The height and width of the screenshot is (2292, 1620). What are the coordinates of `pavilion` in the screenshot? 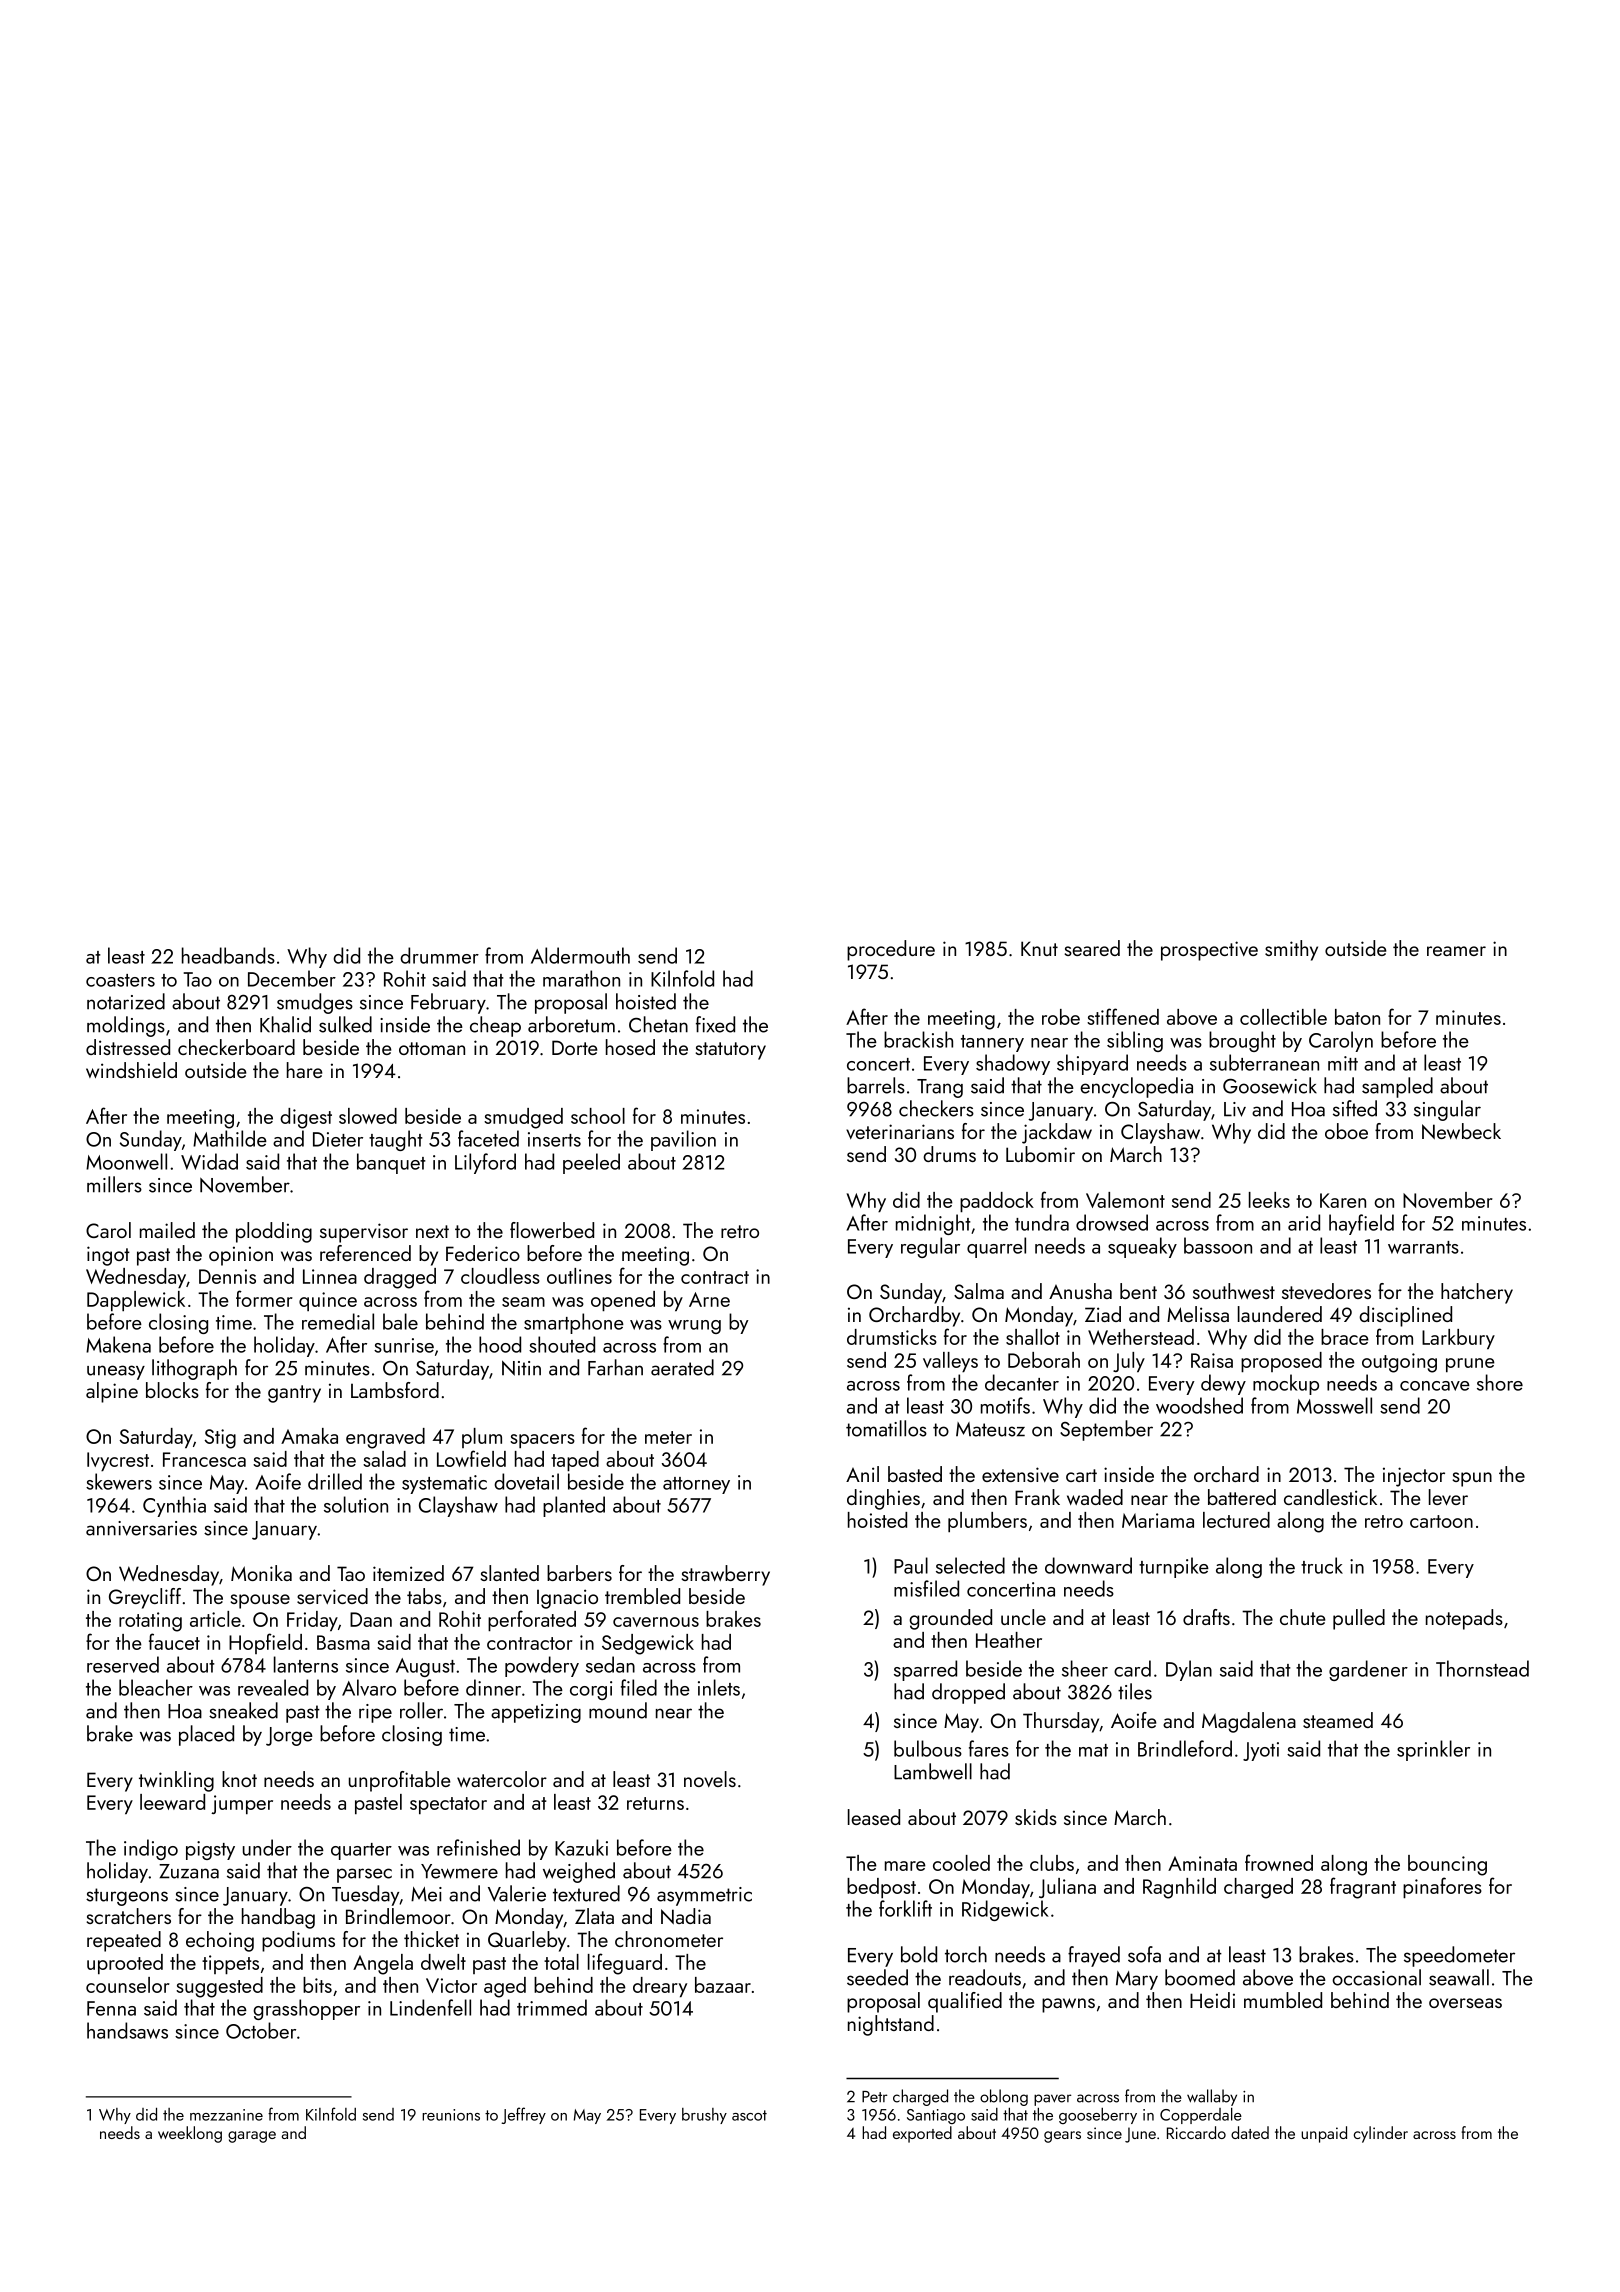 It's located at (683, 1140).
